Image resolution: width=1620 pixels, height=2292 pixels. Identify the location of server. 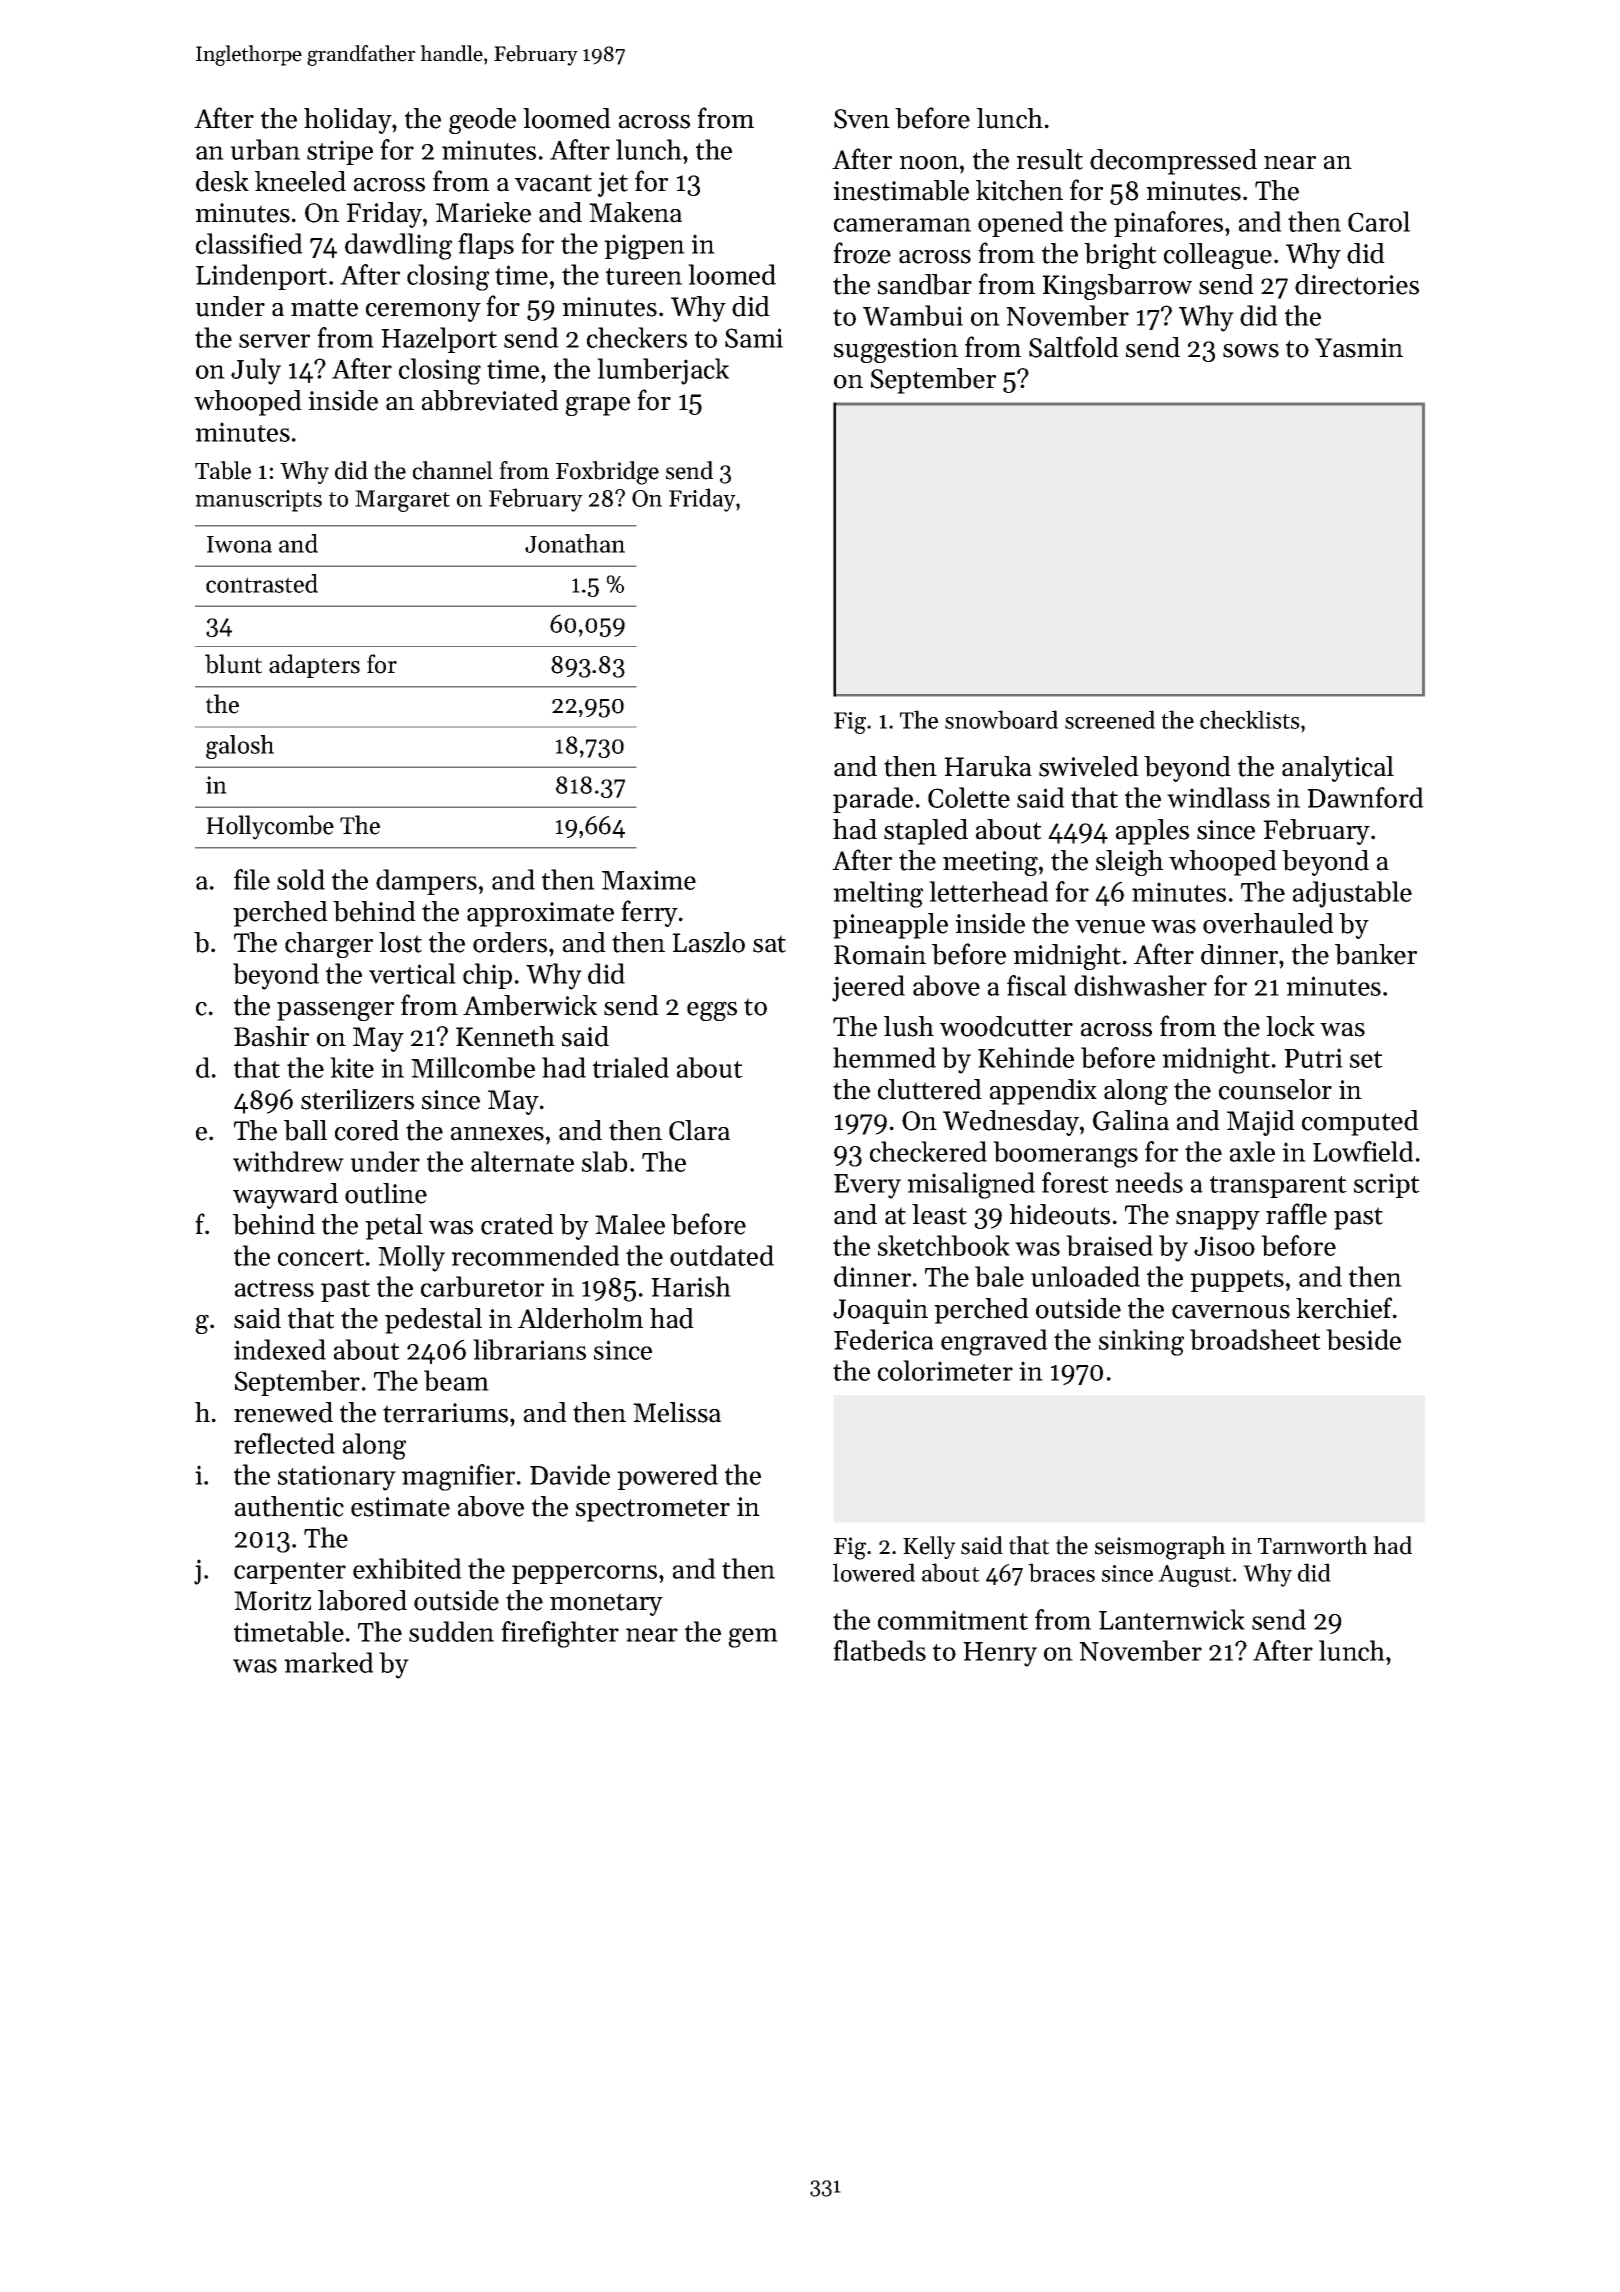
(274, 341).
